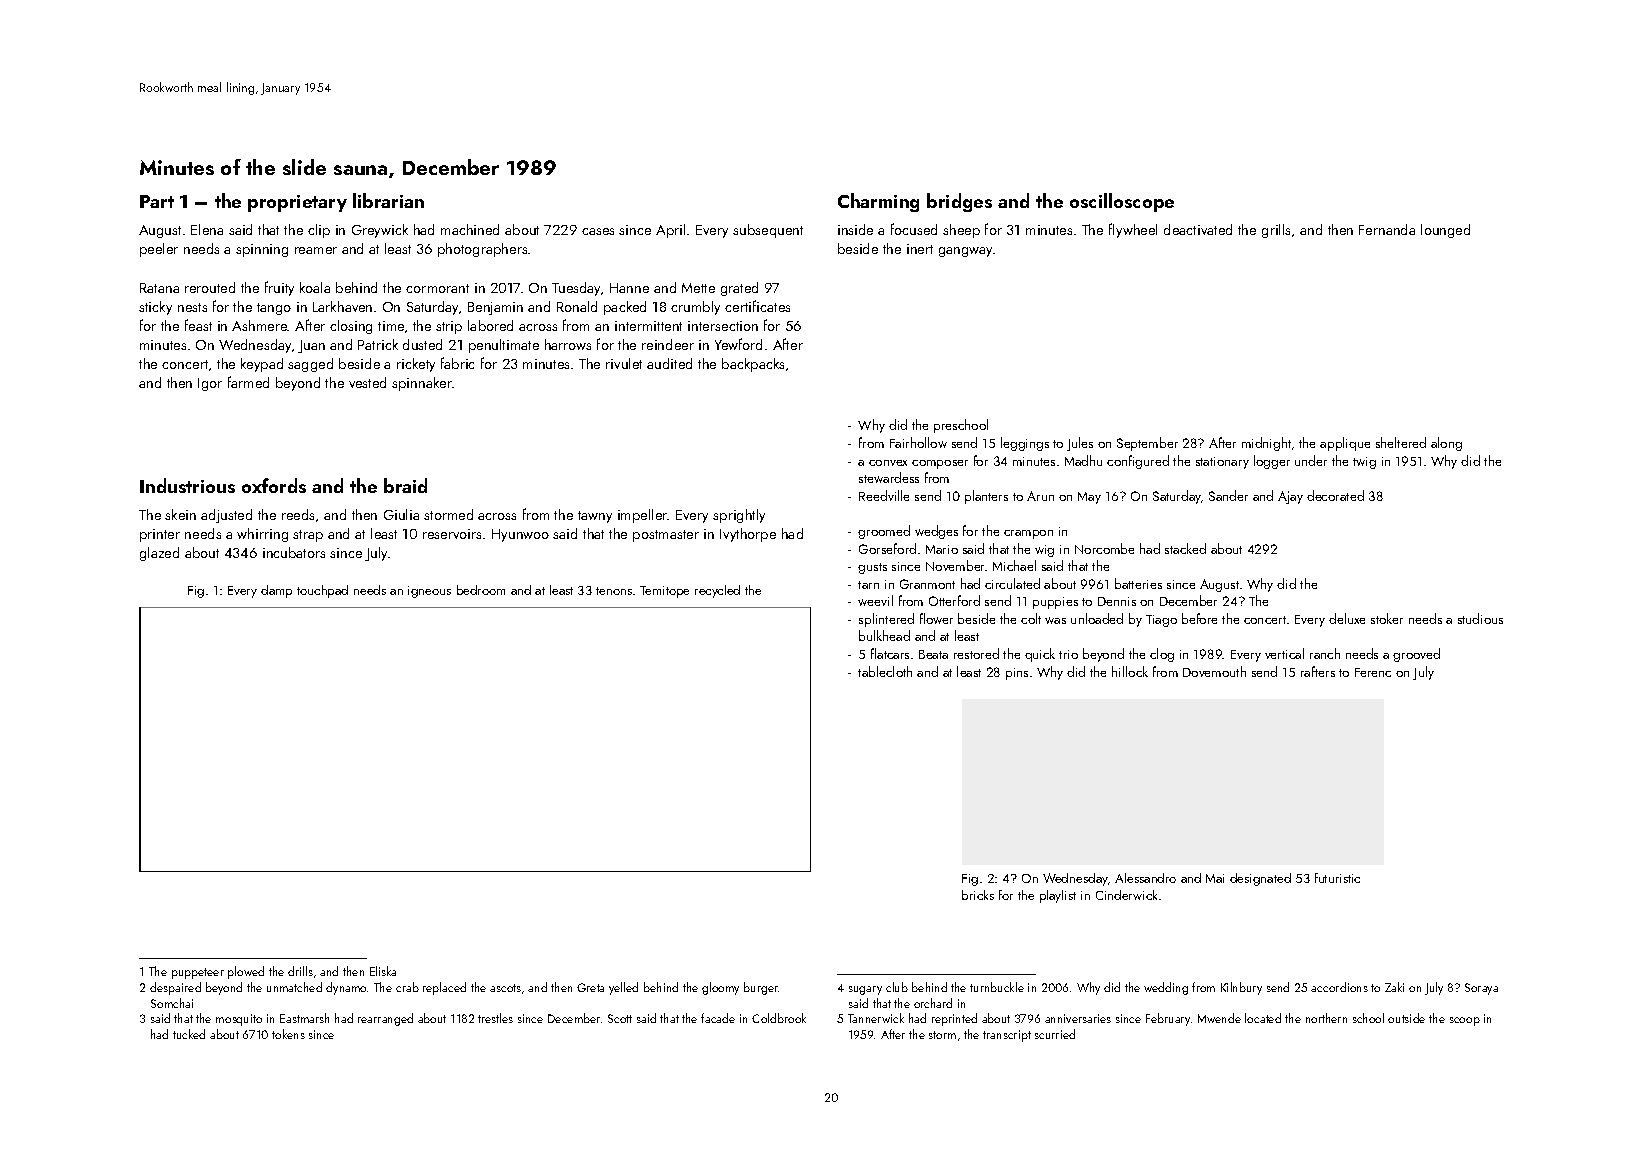  What do you see at coordinates (198, 325) in the image?
I see `feast` at bounding box center [198, 325].
